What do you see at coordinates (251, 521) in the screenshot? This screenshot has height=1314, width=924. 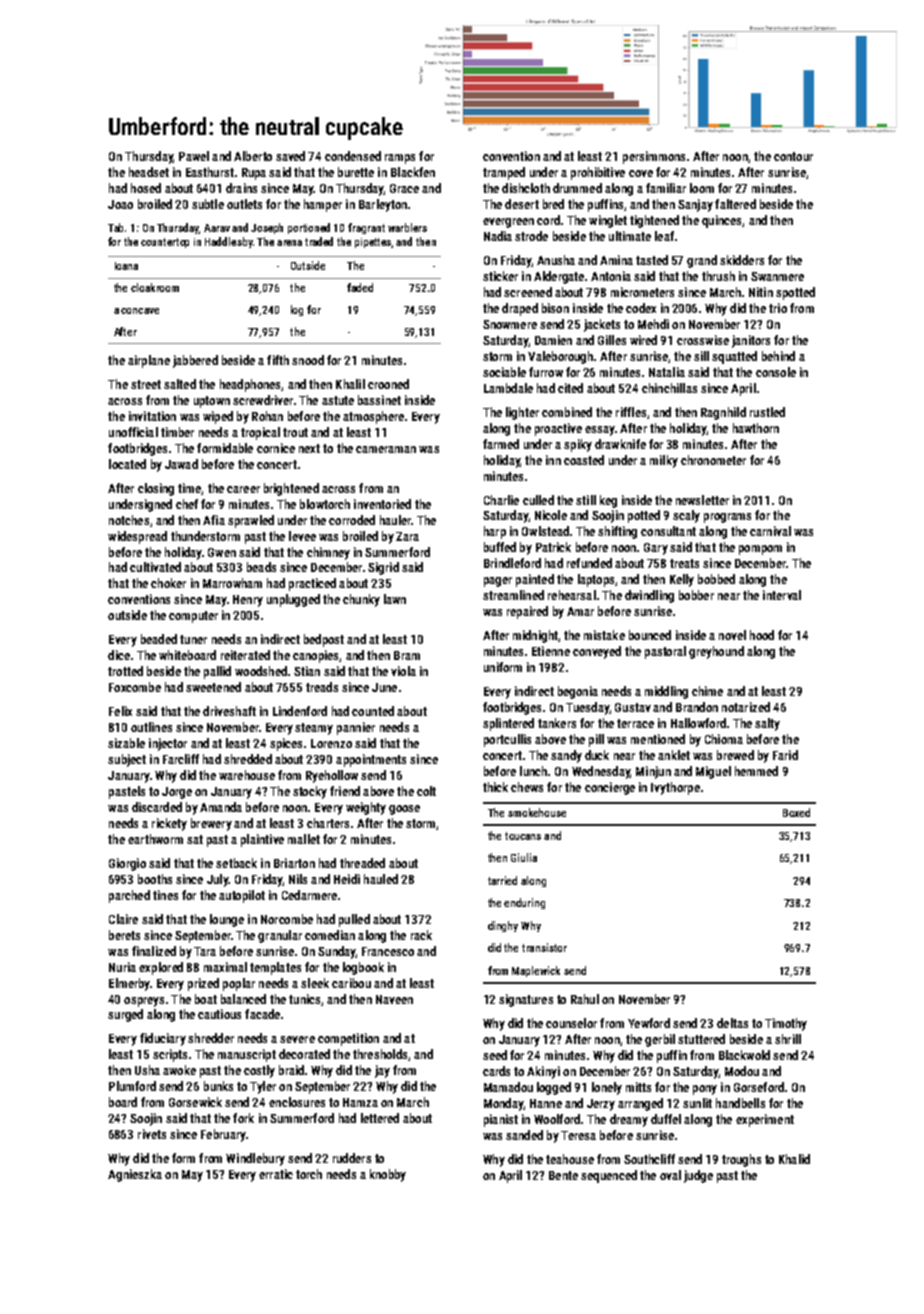 I see `sprawled` at bounding box center [251, 521].
